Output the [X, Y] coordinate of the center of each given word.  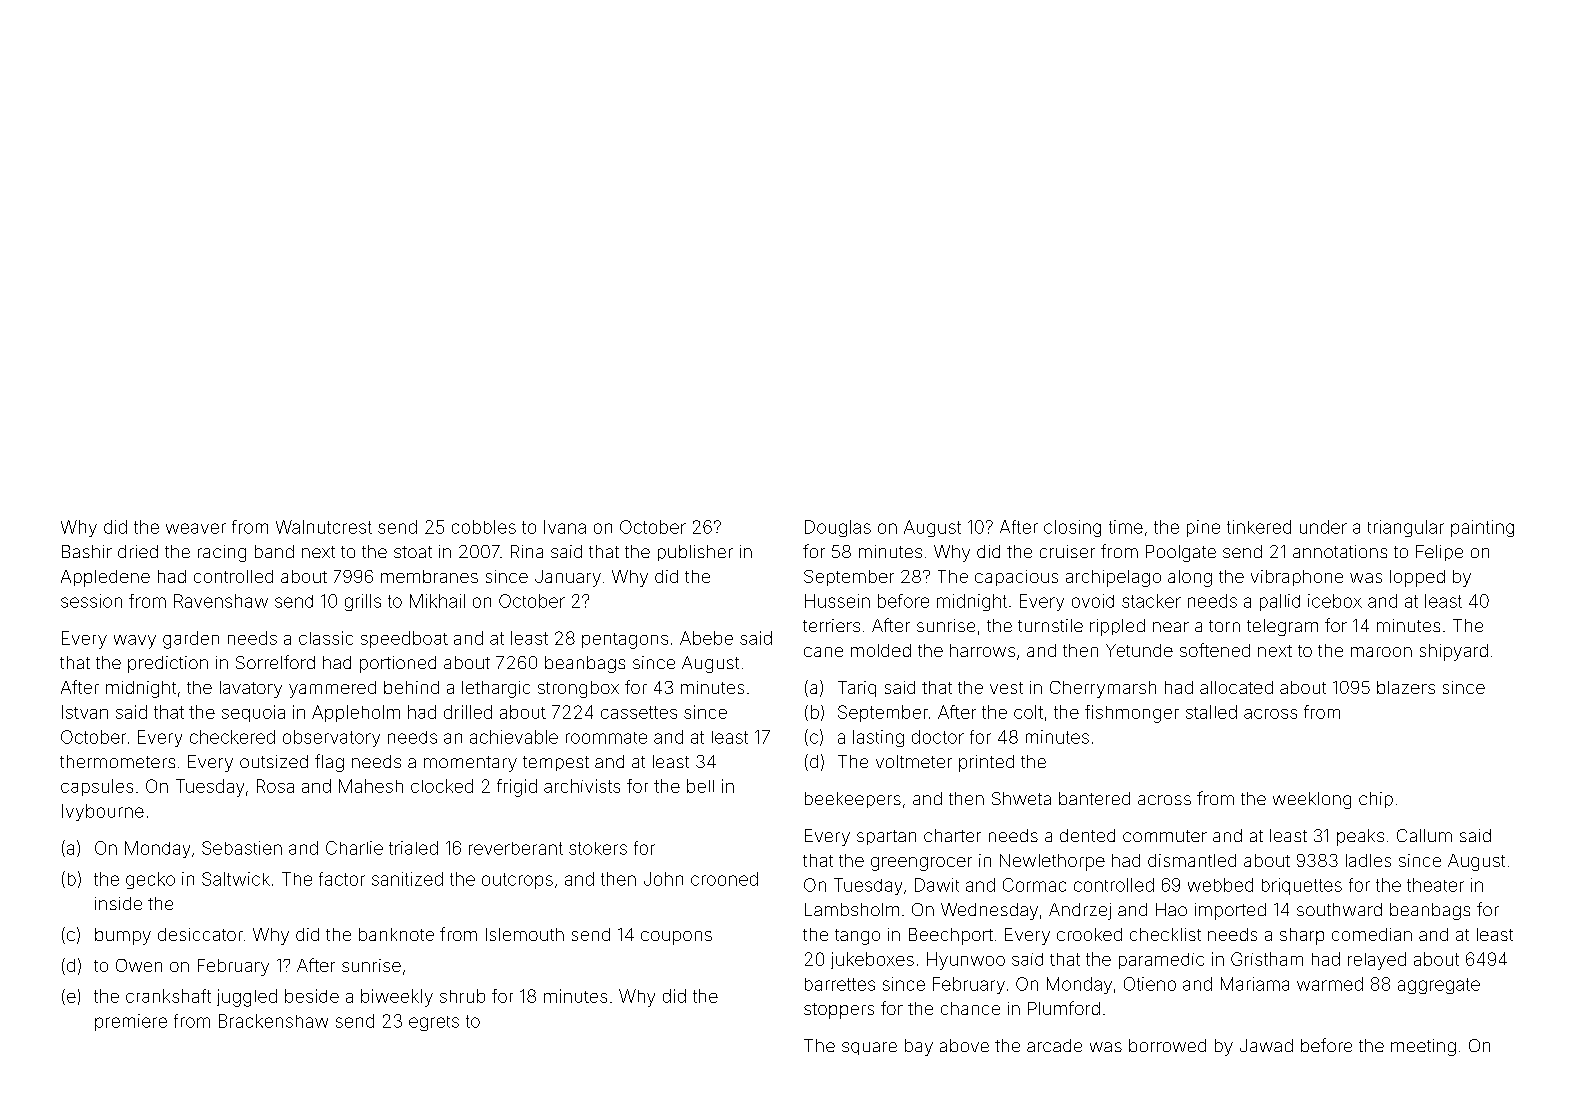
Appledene [105, 578]
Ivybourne [103, 812]
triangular [1406, 528]
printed [986, 763]
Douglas [838, 528]
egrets [434, 1023]
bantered [1094, 798]
